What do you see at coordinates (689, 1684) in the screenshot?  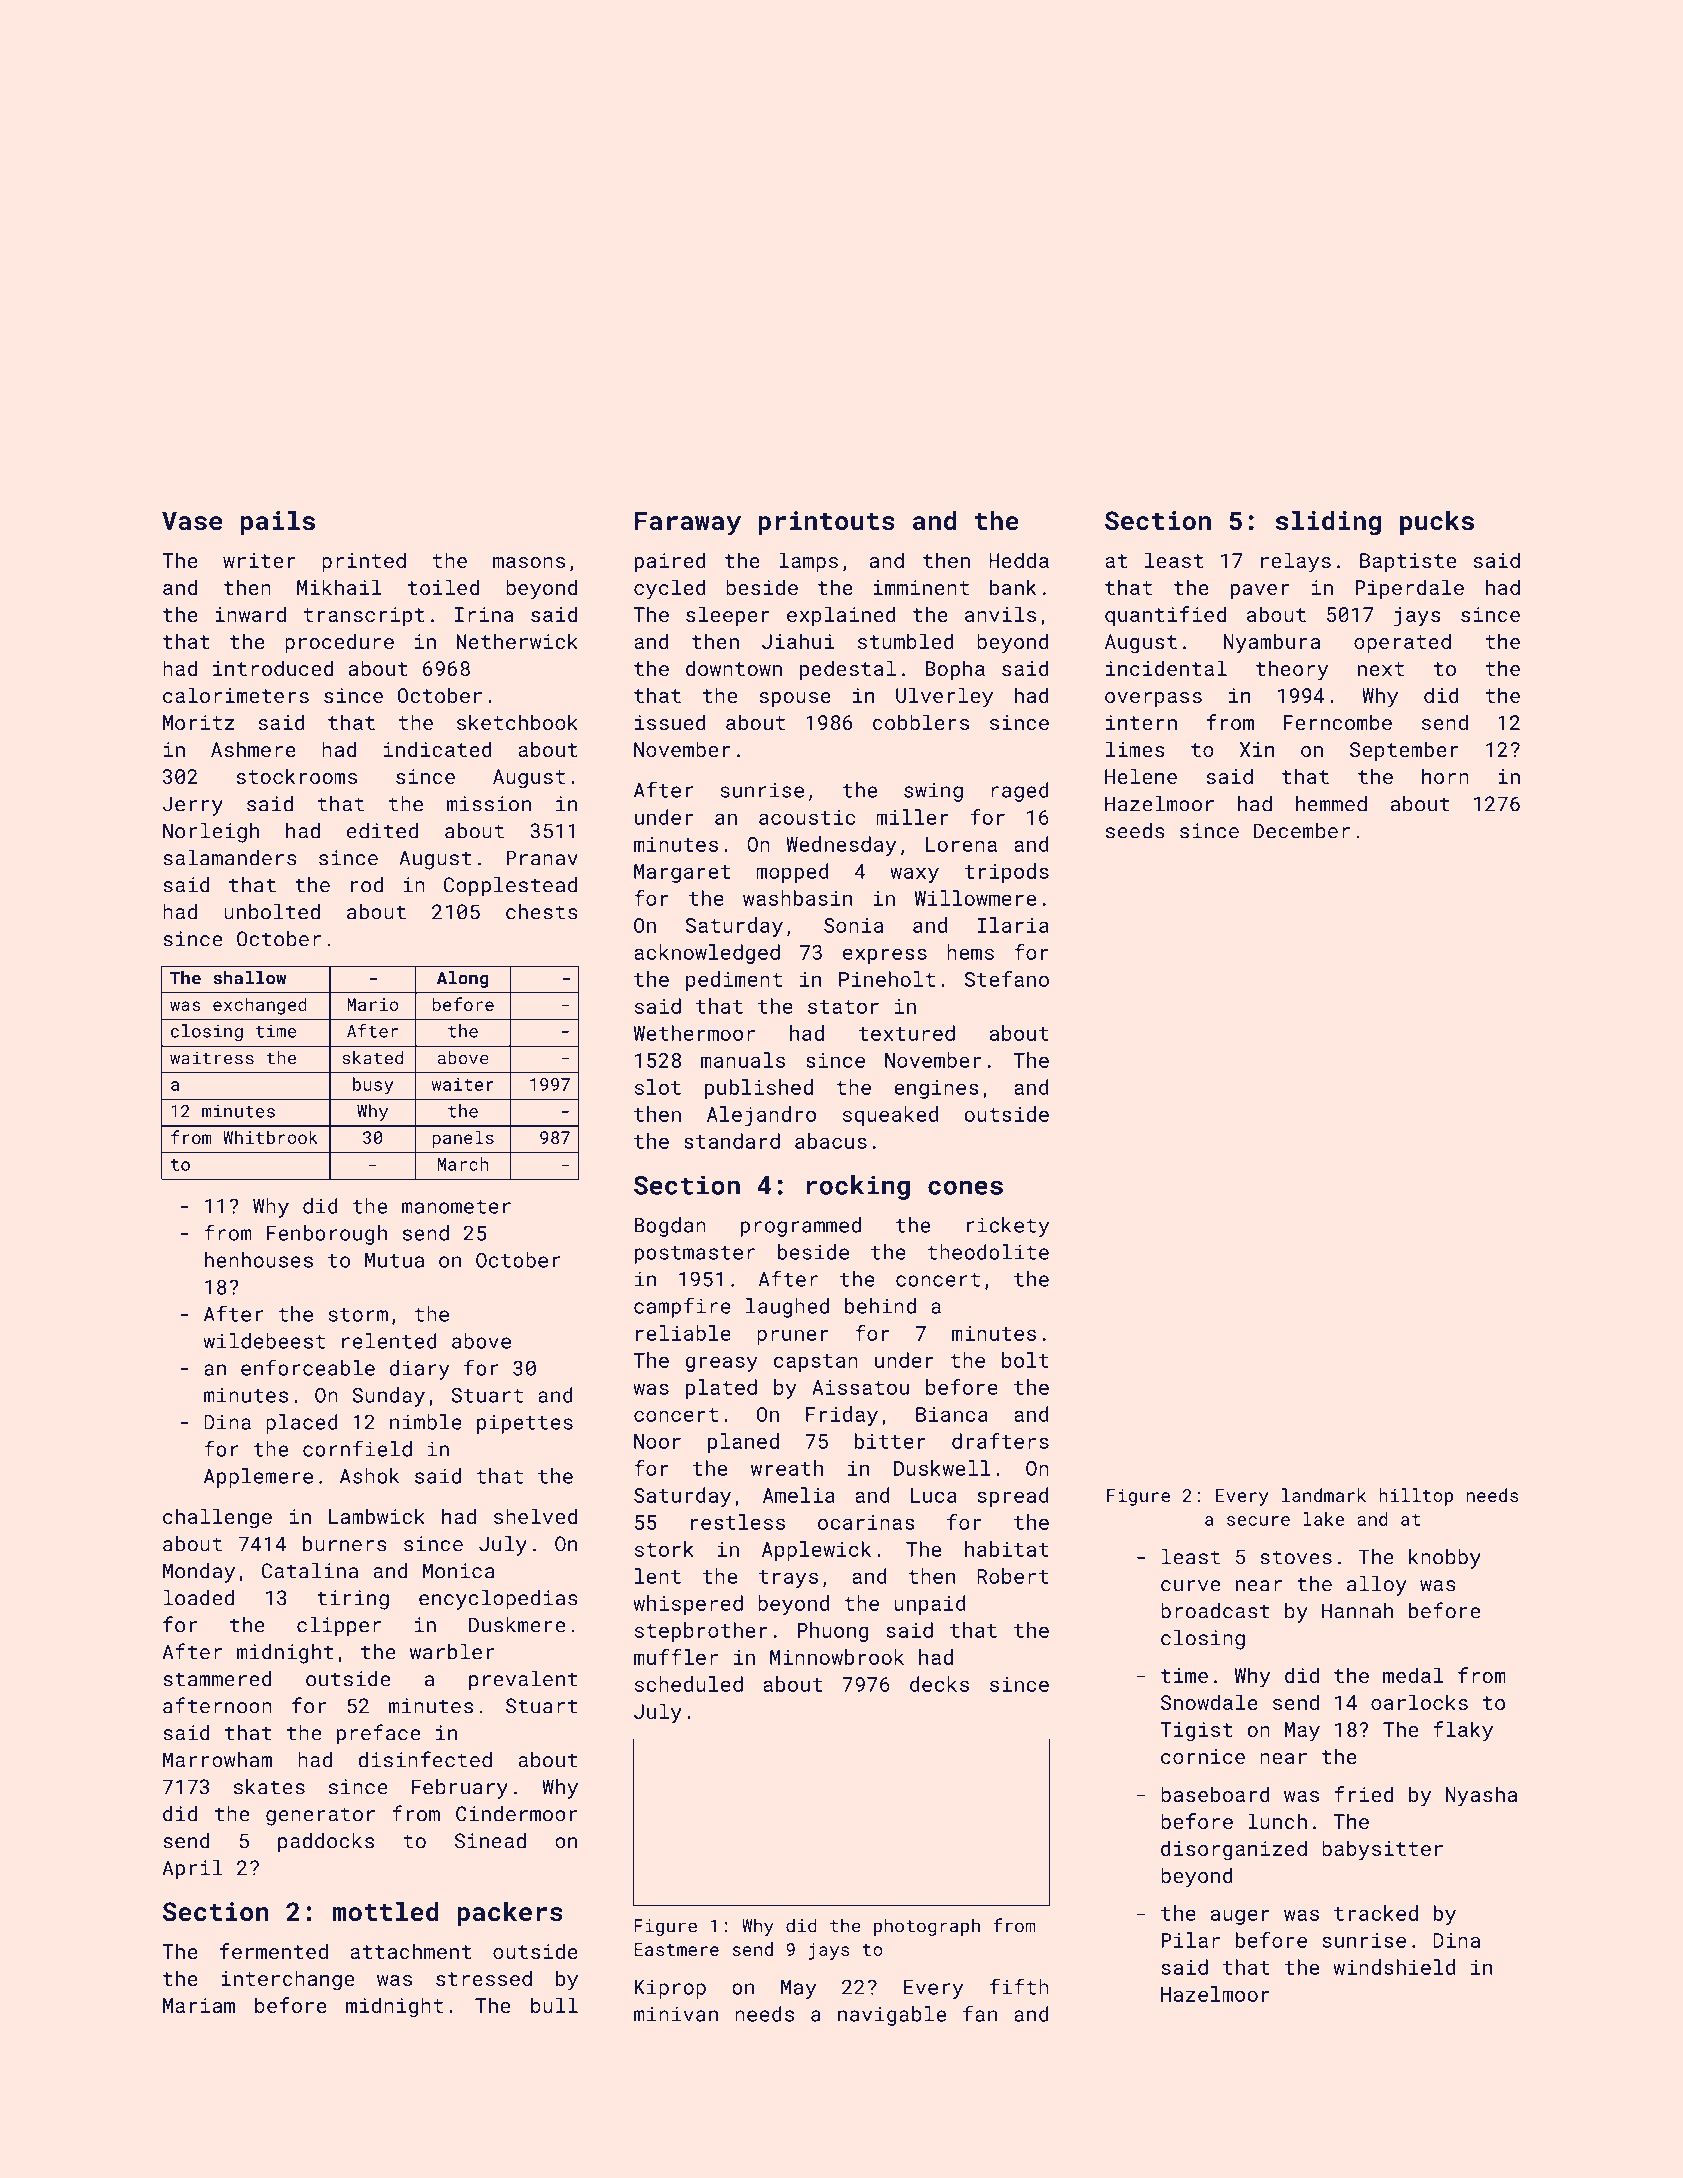 I see `scheduled` at bounding box center [689, 1684].
